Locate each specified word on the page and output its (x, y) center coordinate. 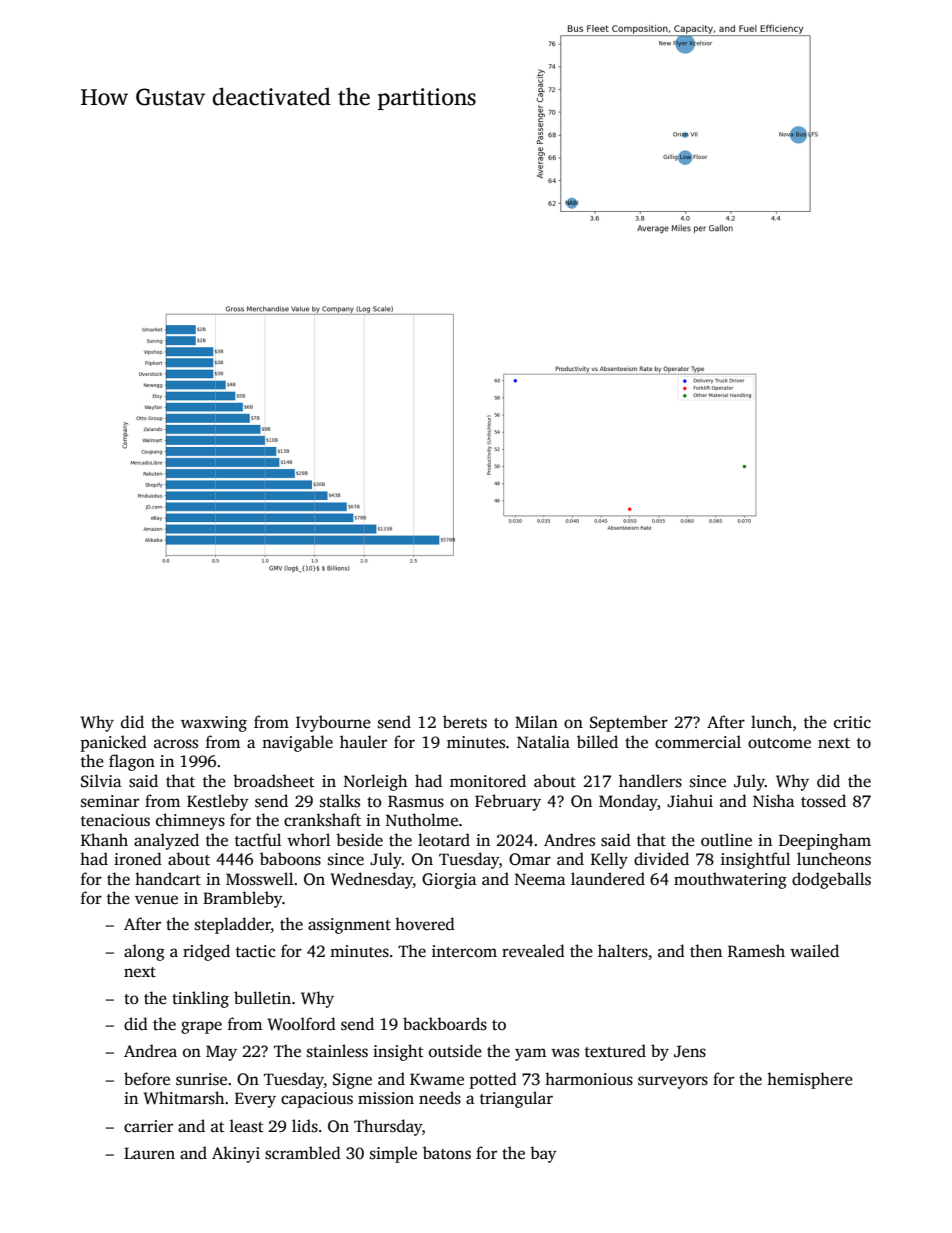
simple (393, 1154)
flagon (132, 762)
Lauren (149, 1153)
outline (726, 839)
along (144, 952)
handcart (168, 878)
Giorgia (449, 881)
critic (852, 722)
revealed (533, 951)
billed (597, 741)
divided (661, 858)
